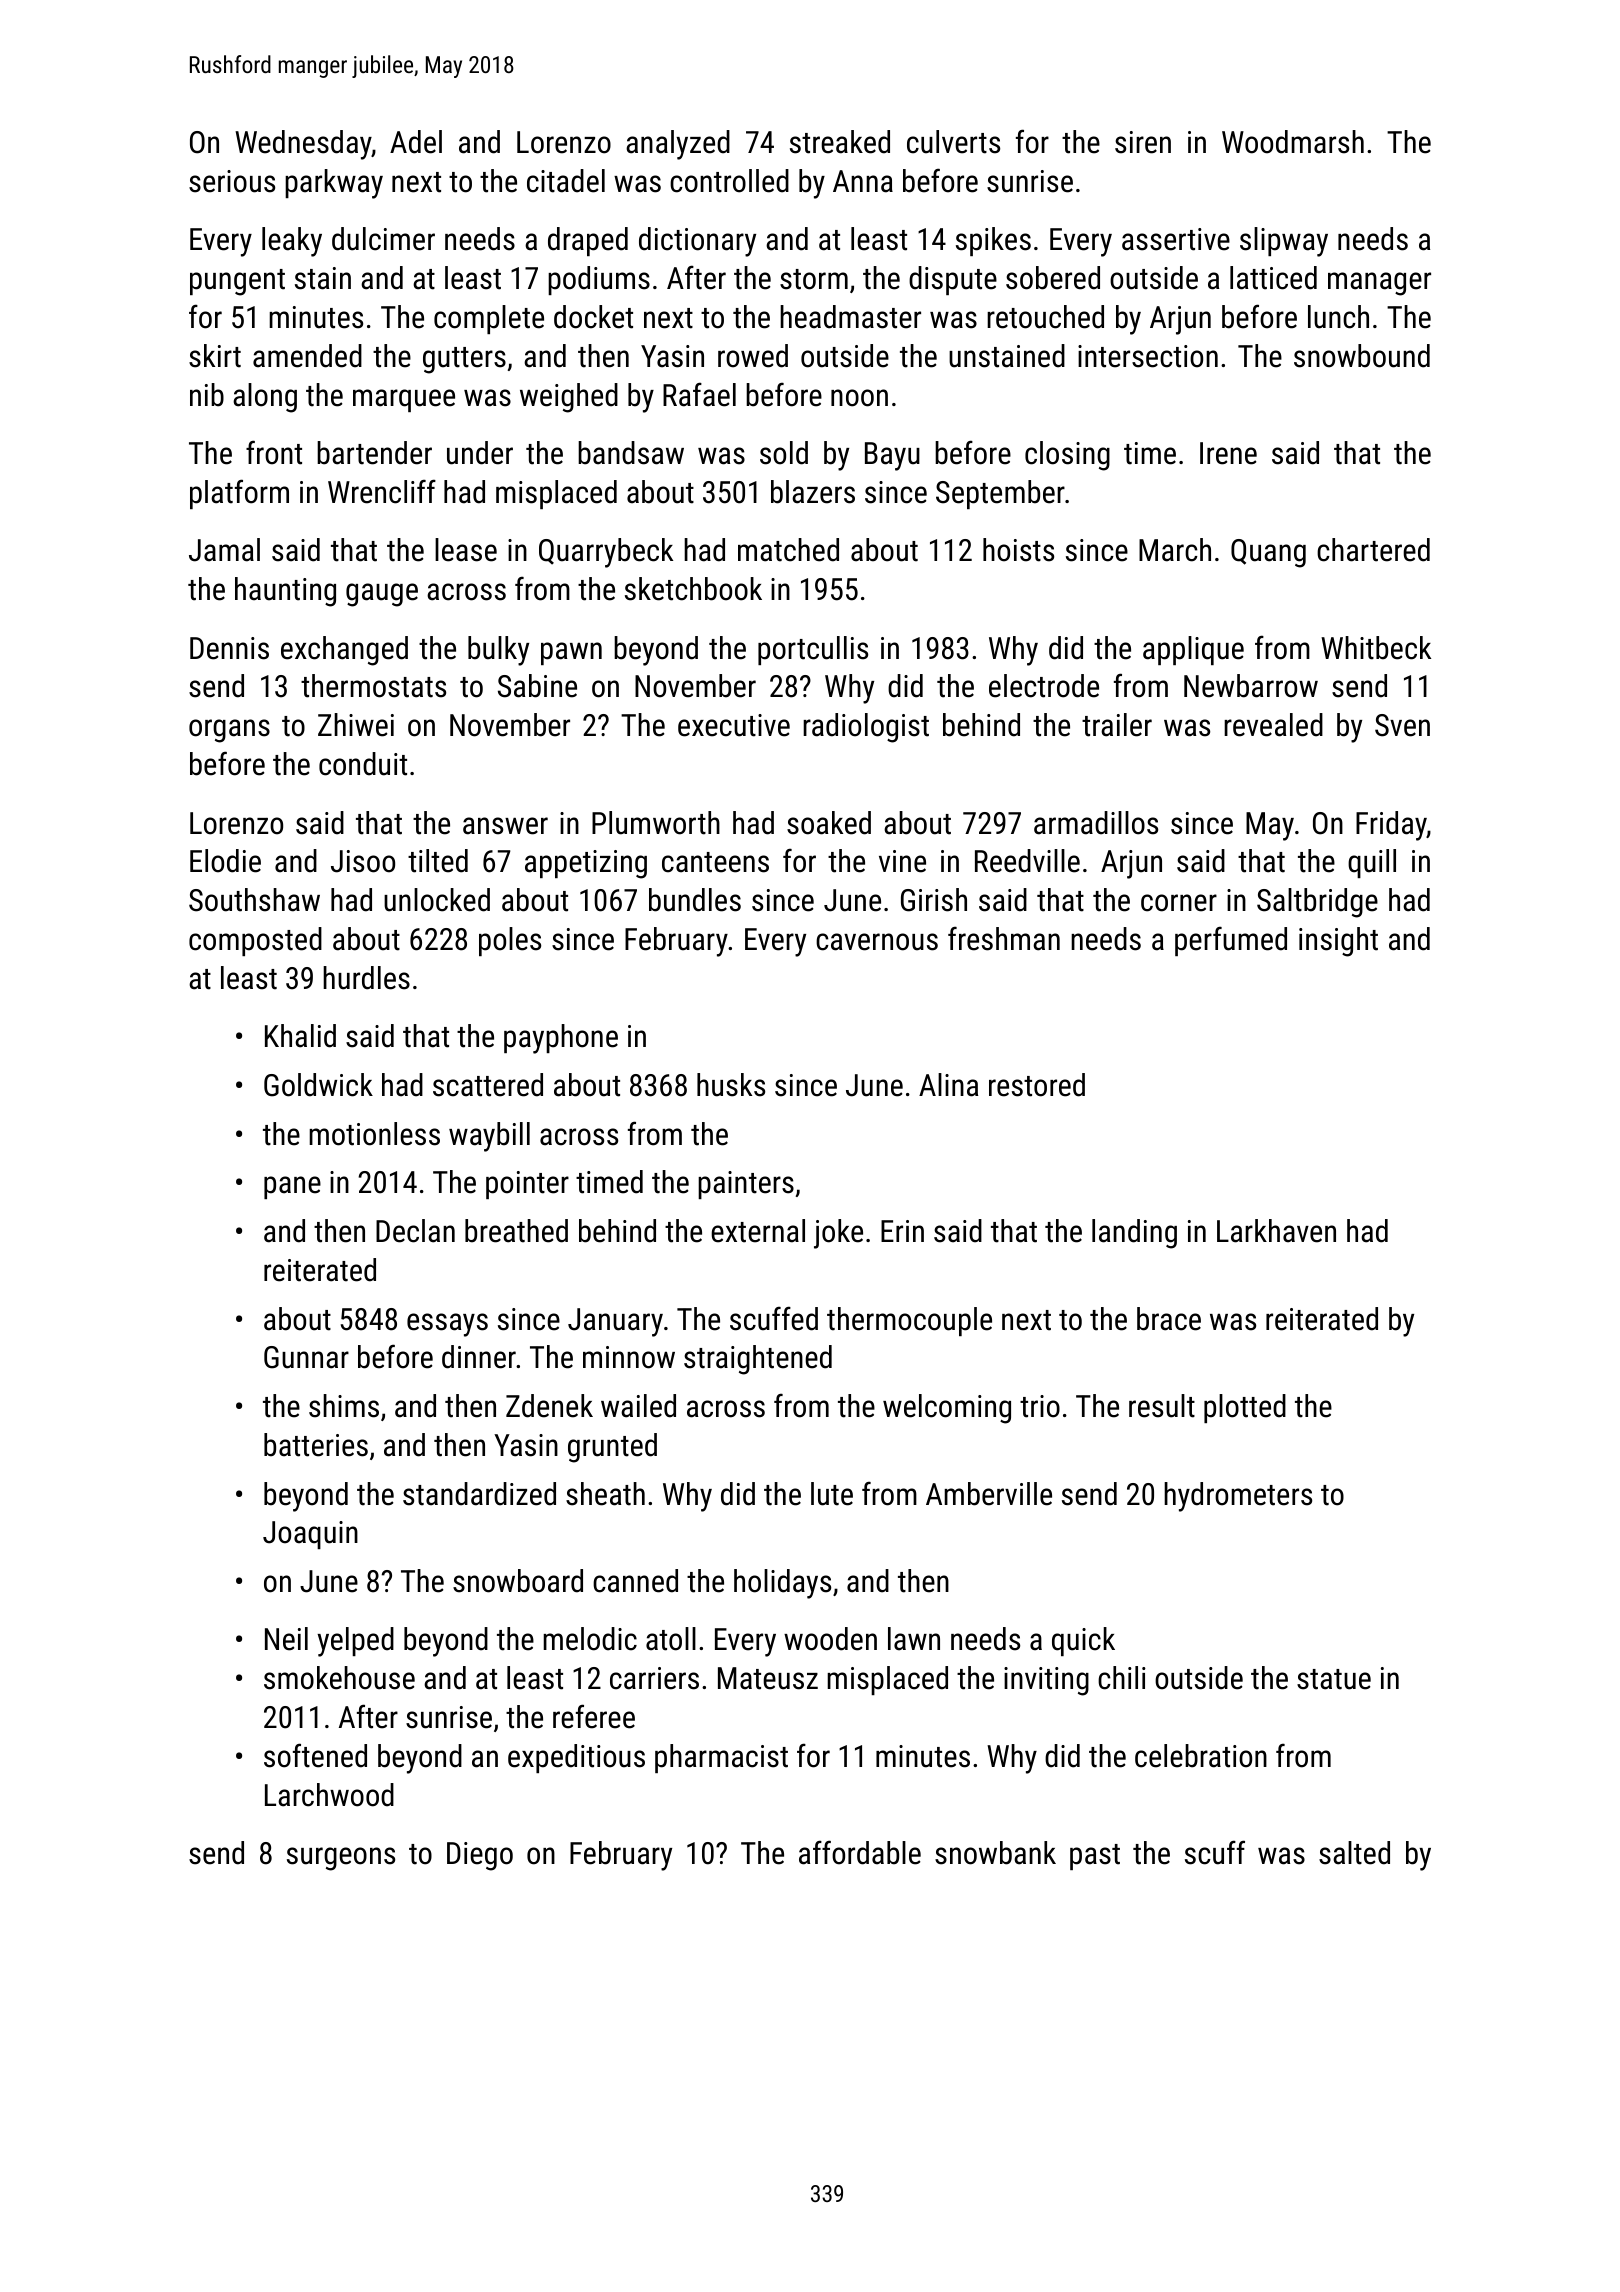 The image size is (1620, 2292). I want to click on surgeons, so click(341, 1859).
